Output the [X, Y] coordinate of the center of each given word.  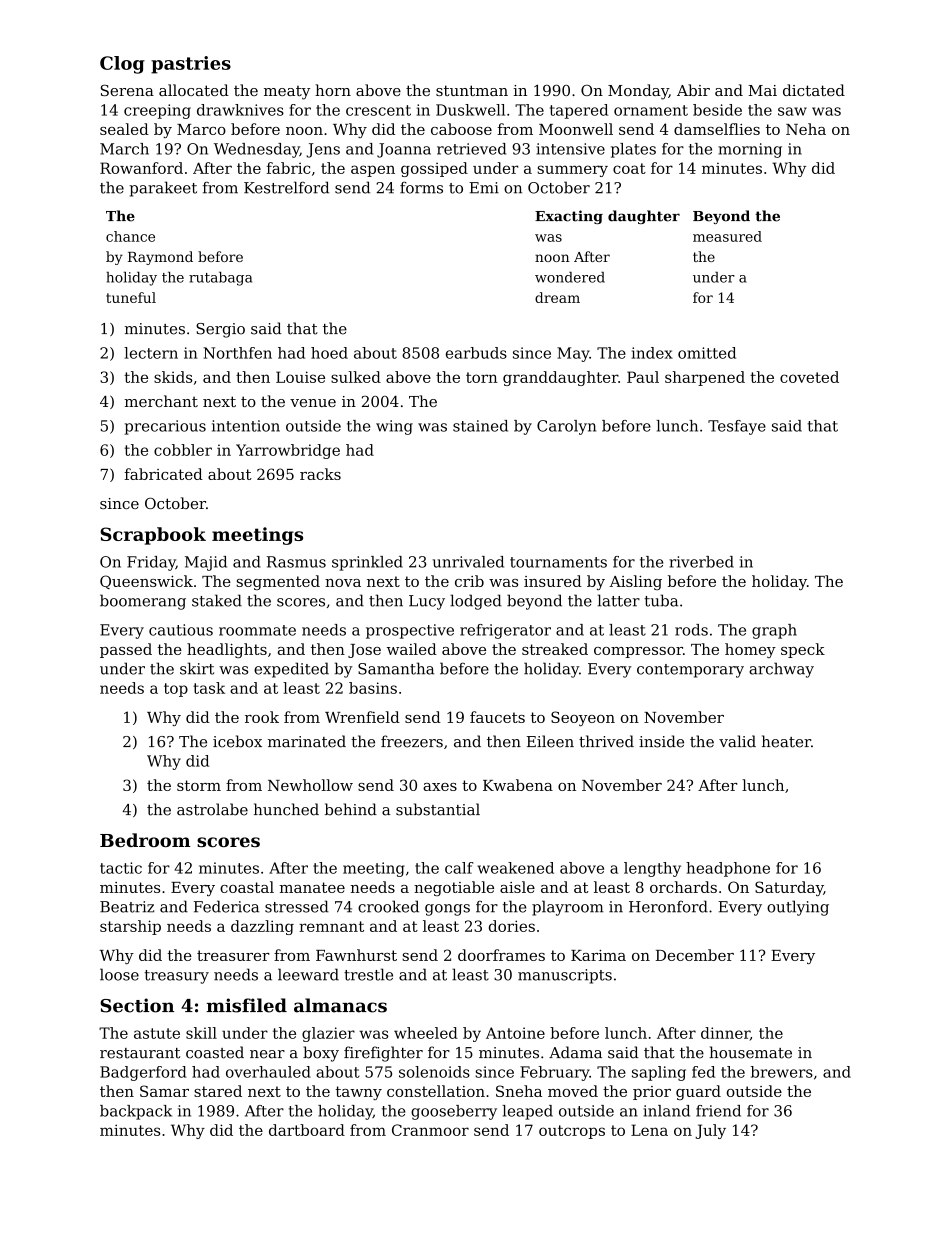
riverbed [701, 562]
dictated [814, 90]
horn [333, 90]
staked [217, 600]
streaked [555, 649]
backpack [136, 1112]
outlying [798, 908]
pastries [191, 65]
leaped [527, 1112]
